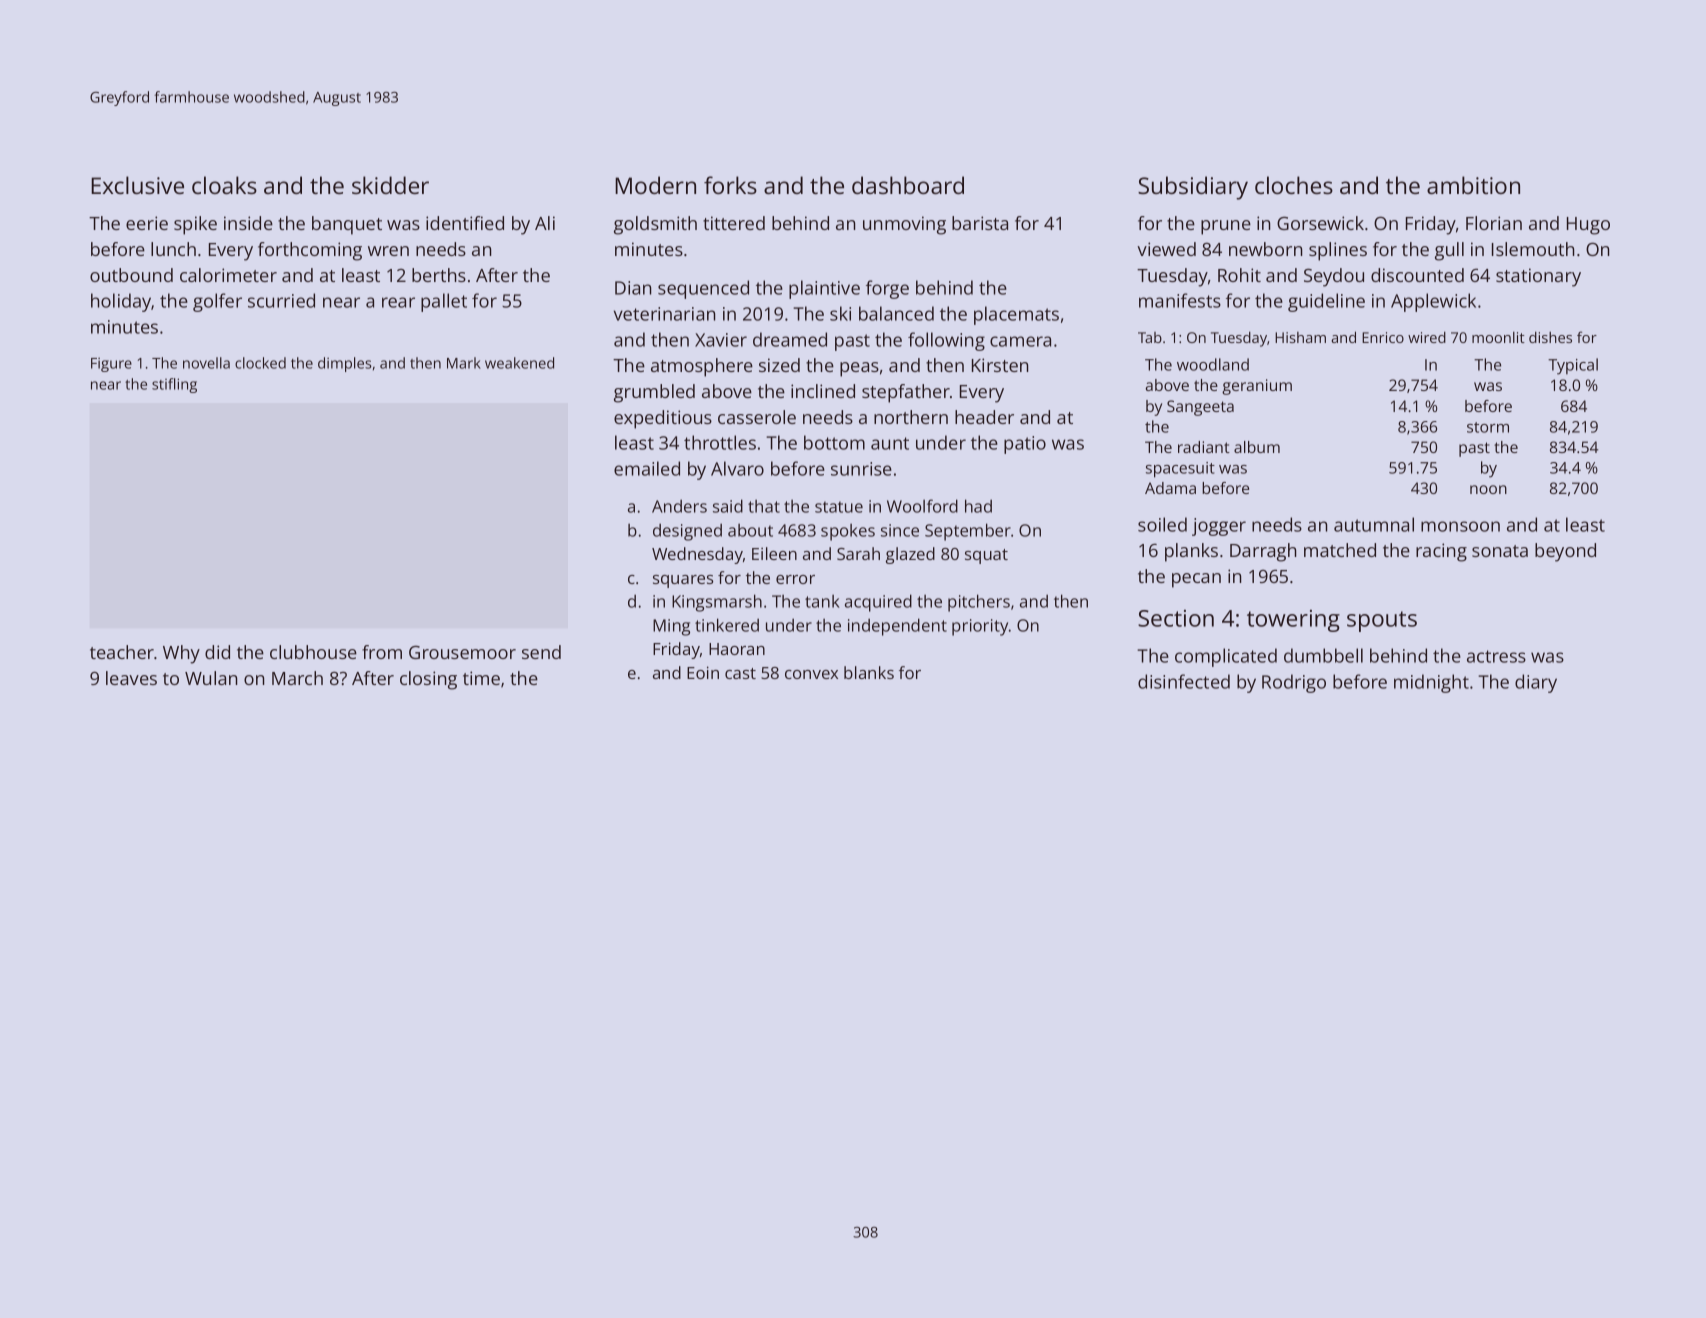 The height and width of the screenshot is (1318, 1706). I want to click on inside, so click(248, 223).
